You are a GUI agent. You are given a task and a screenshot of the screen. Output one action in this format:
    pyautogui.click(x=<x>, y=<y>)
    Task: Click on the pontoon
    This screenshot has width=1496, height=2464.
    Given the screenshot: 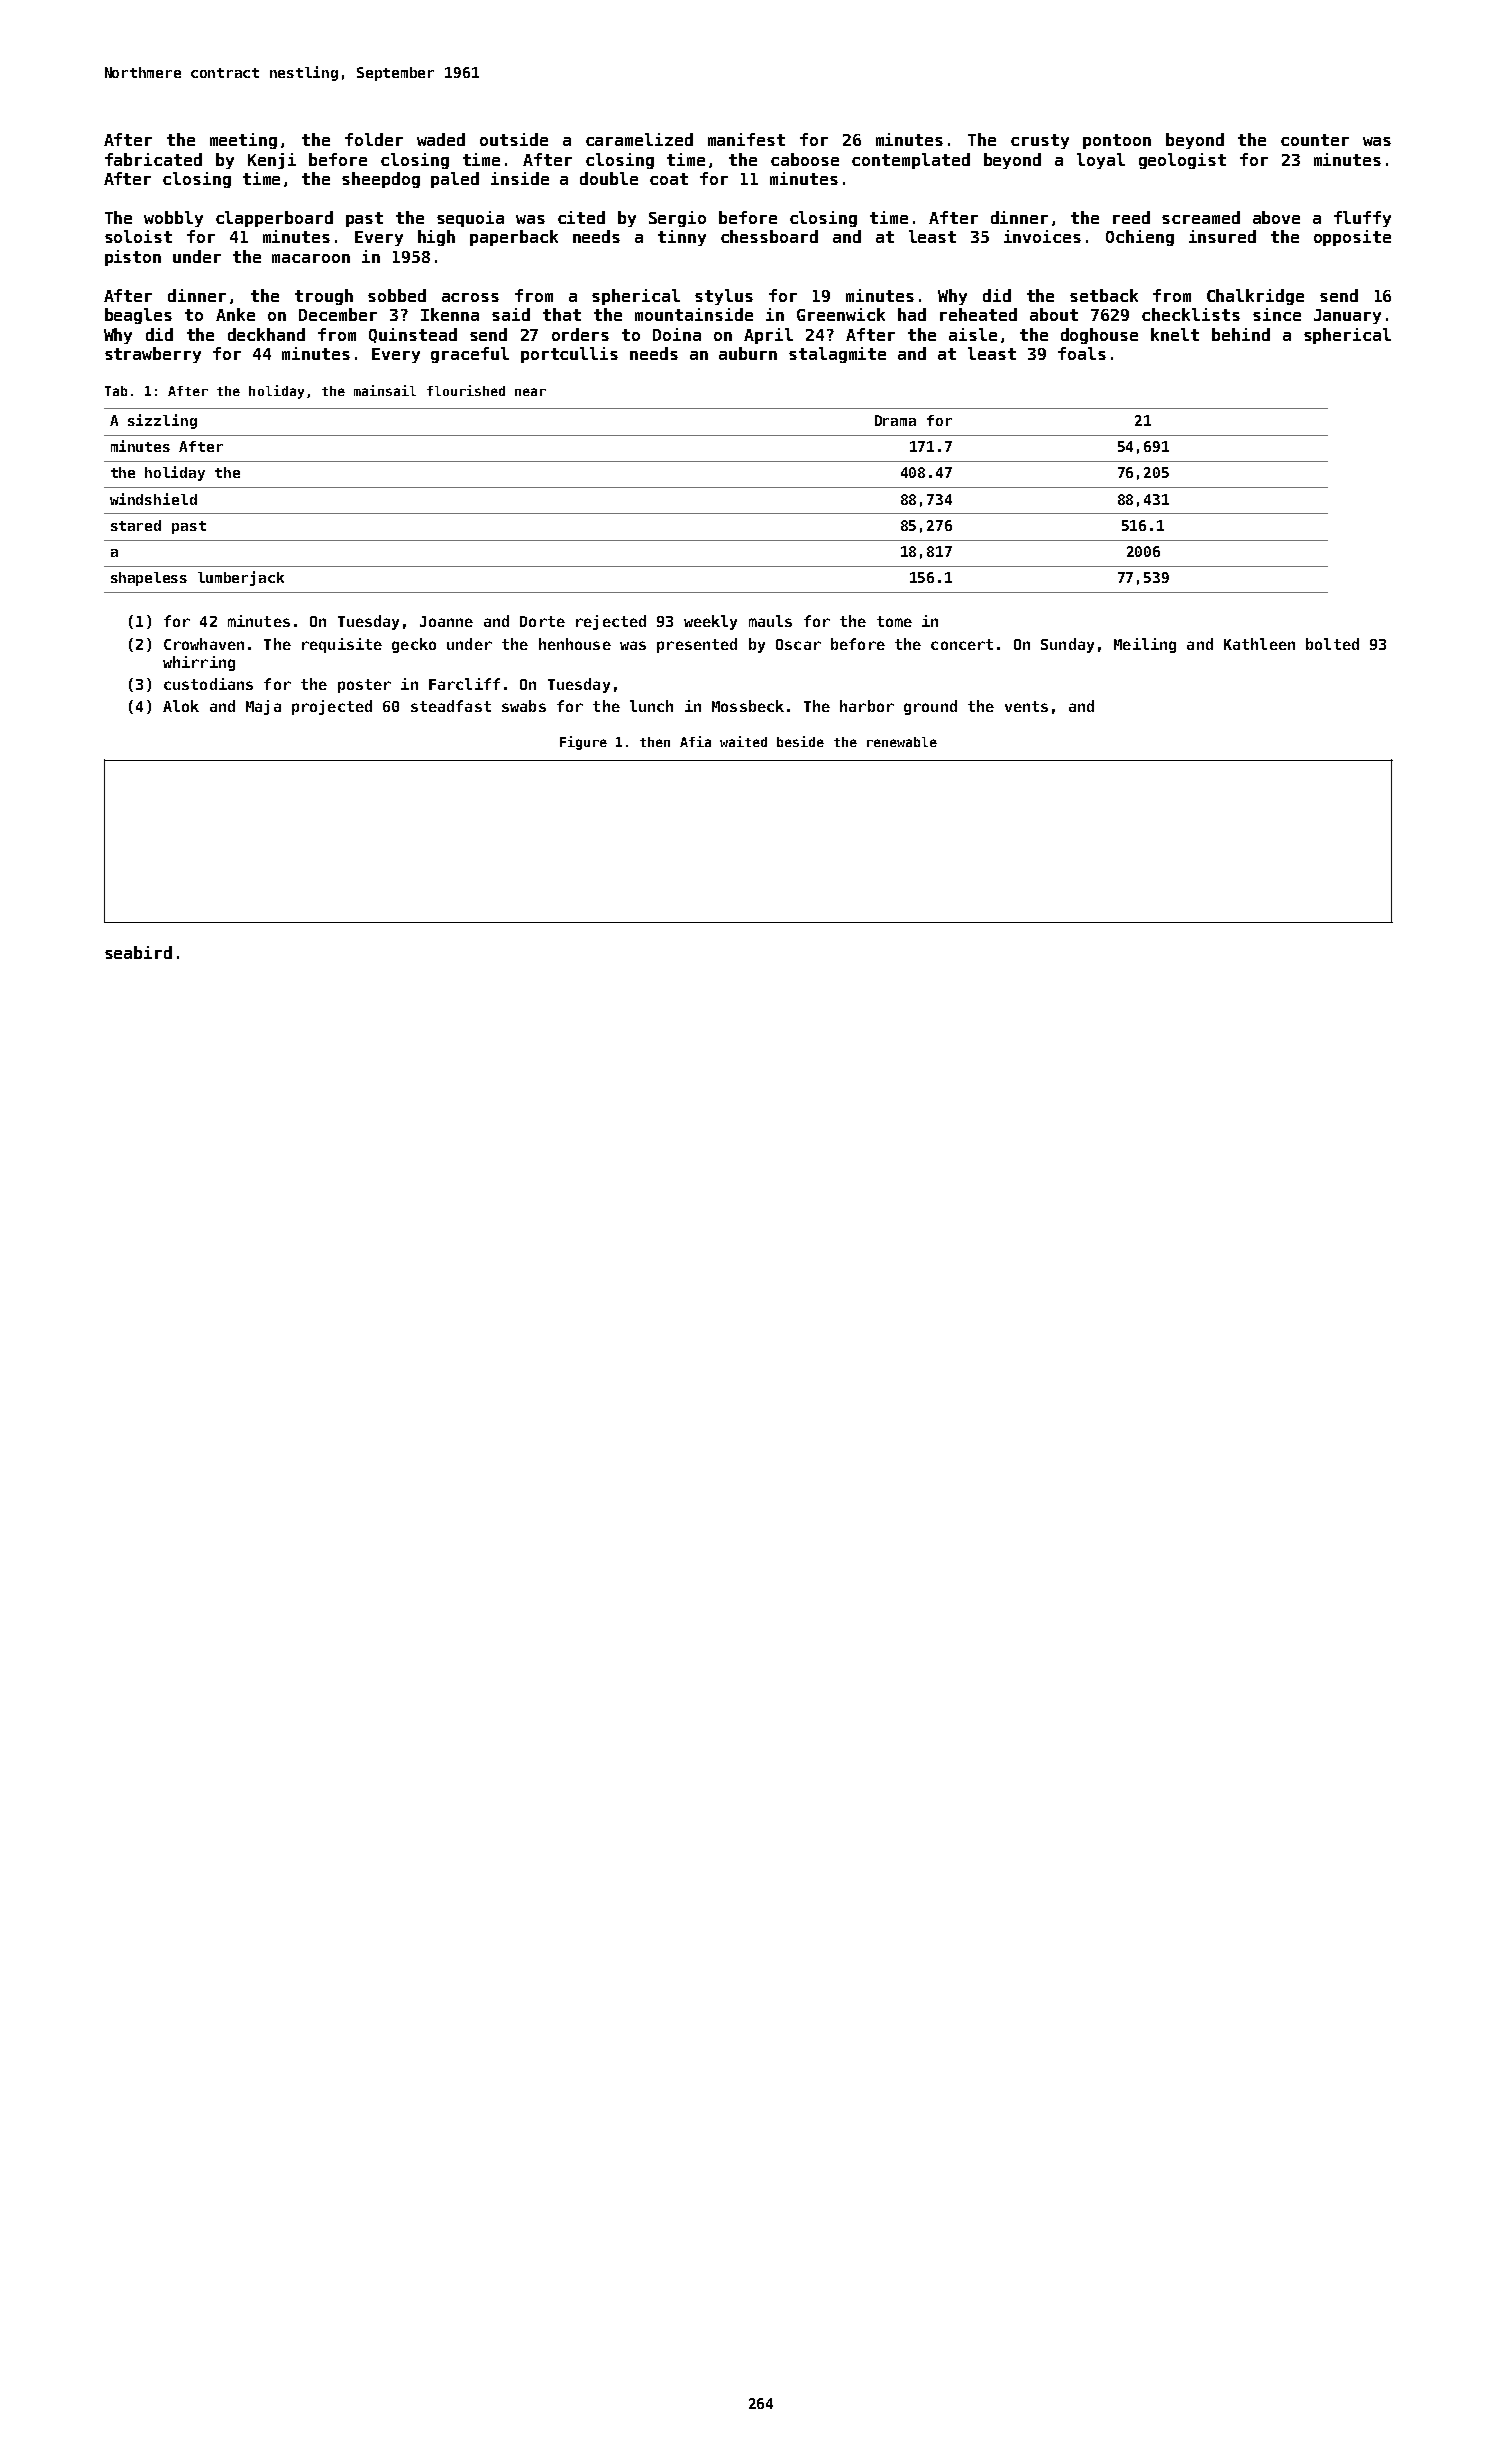 What is the action you would take?
    pyautogui.click(x=1117, y=141)
